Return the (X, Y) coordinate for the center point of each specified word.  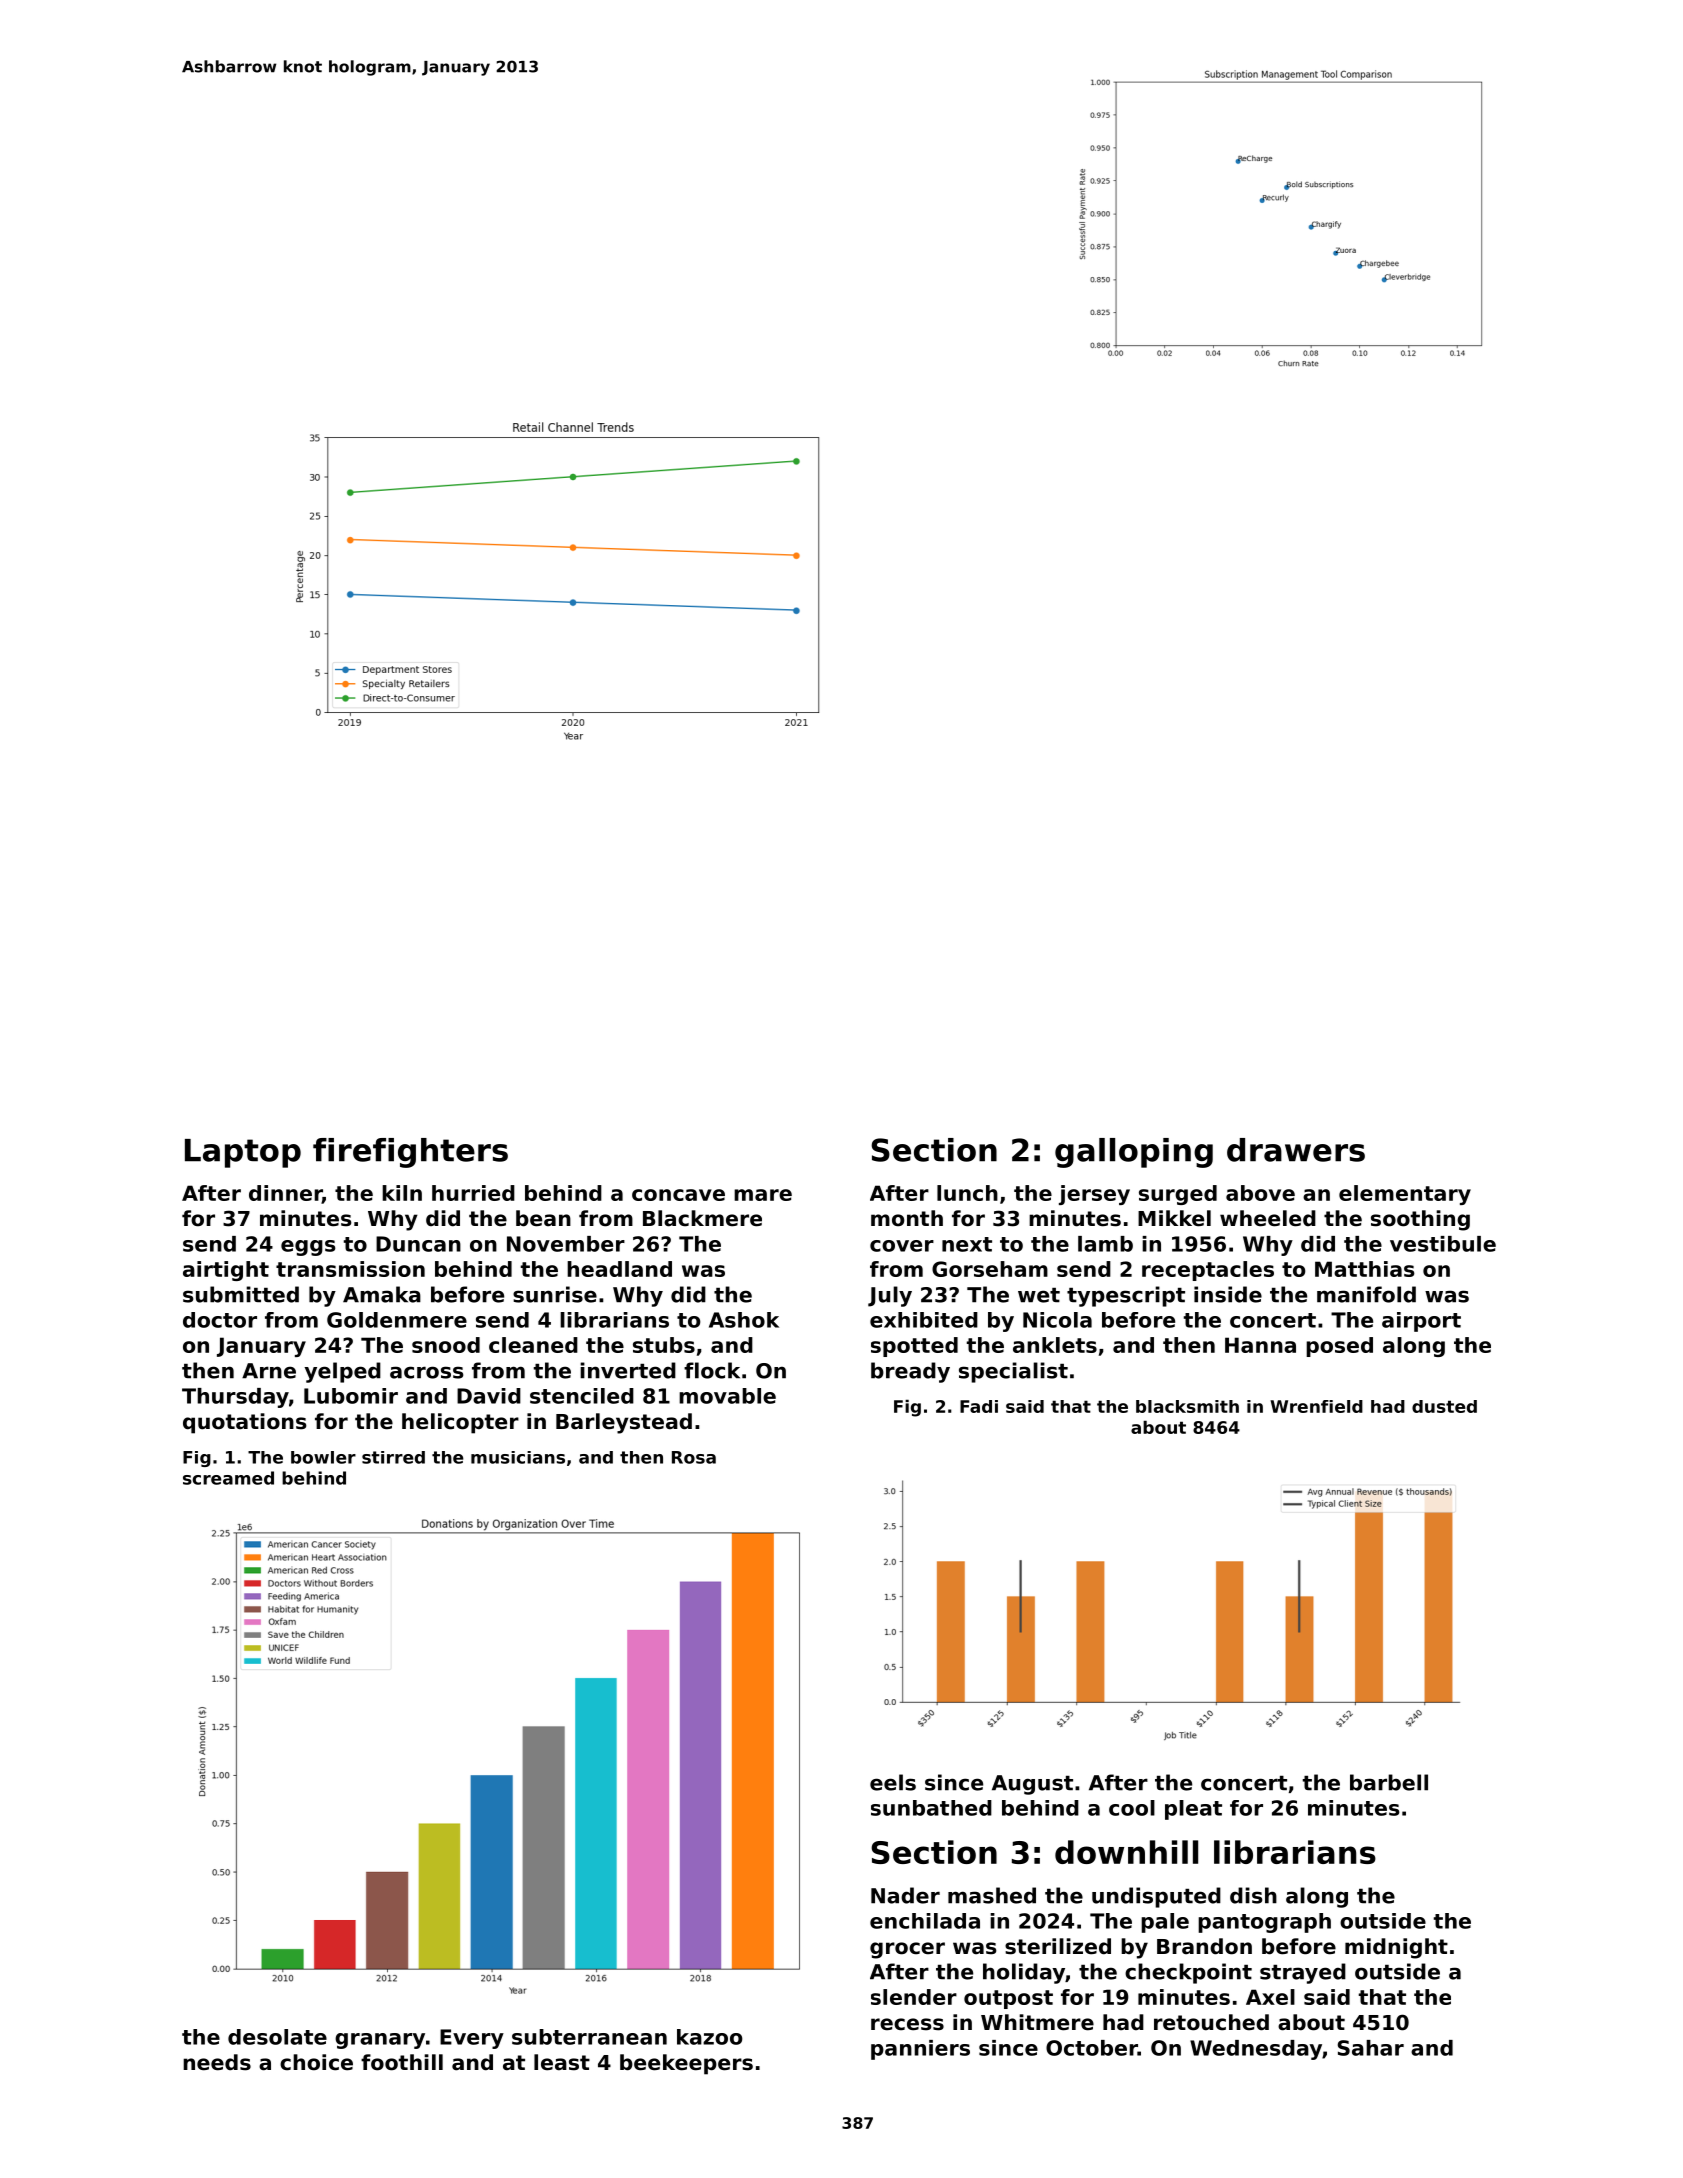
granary (380, 2041)
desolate (277, 2037)
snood (446, 1345)
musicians (518, 1457)
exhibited (924, 1320)
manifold (1366, 1294)
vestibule (1443, 1244)
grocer (907, 1950)
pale (1165, 1923)
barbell (1389, 1782)
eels (893, 1782)
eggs (308, 1248)
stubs (664, 1345)
